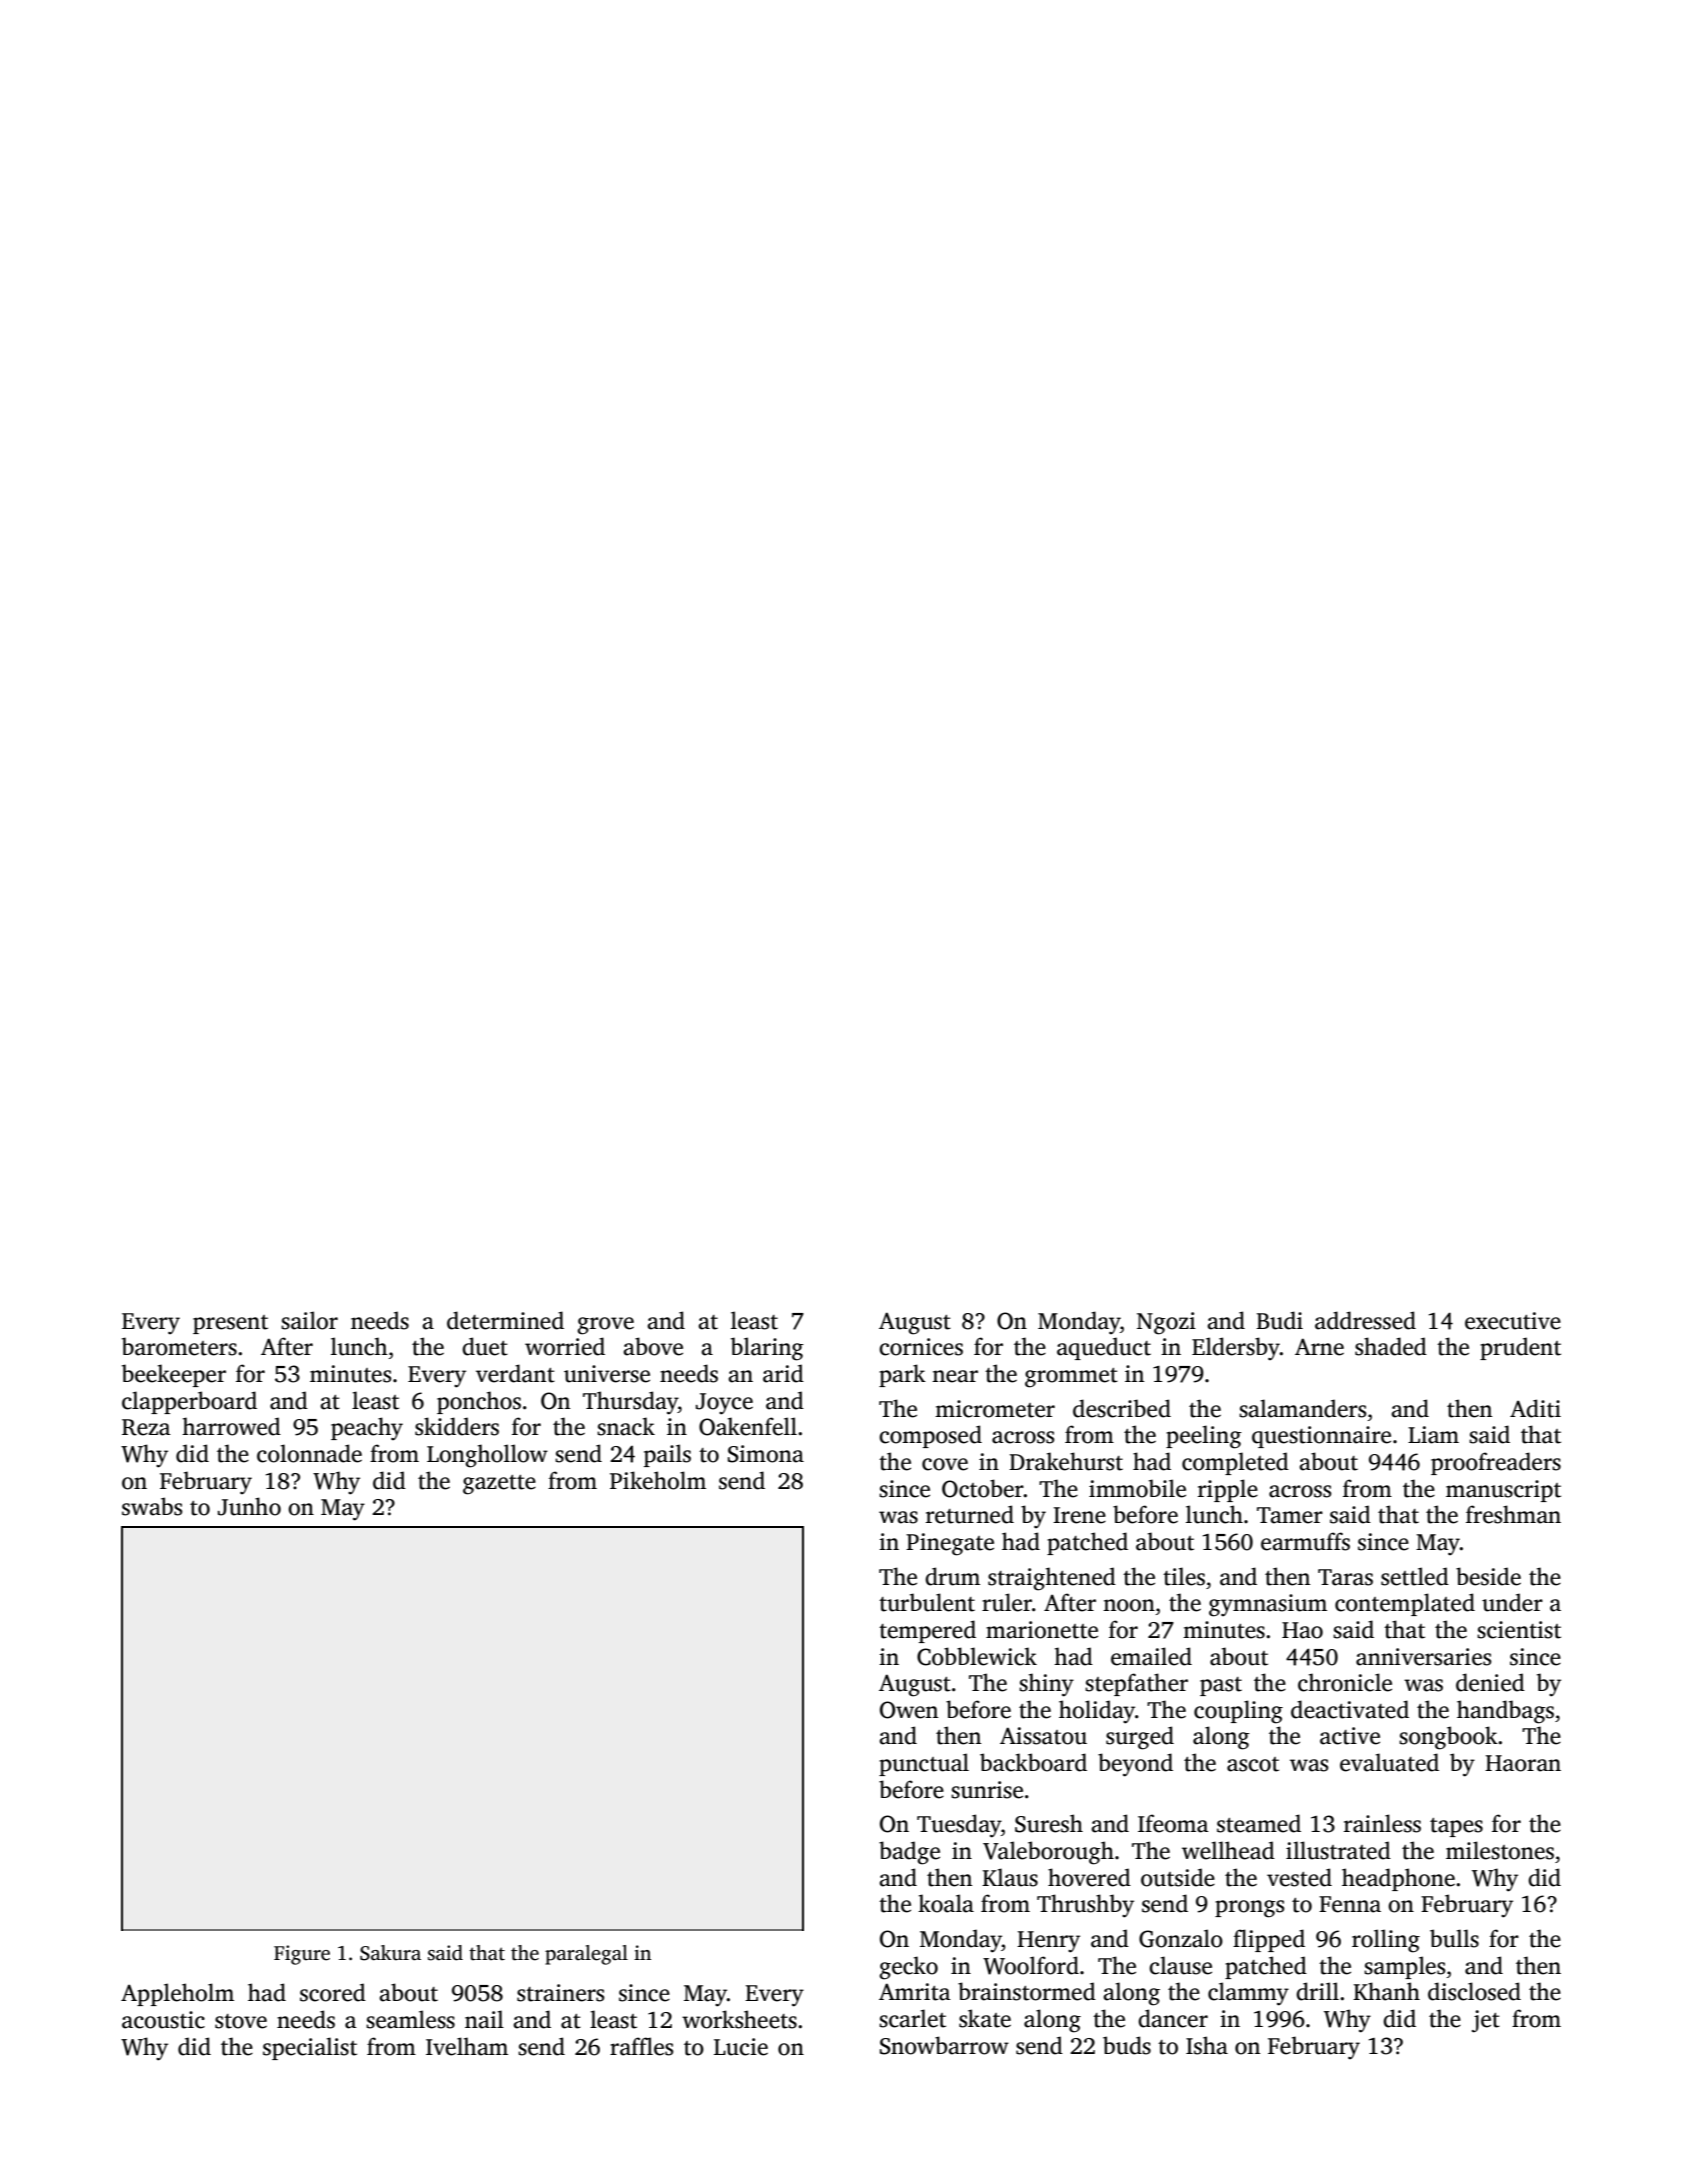 The image size is (1683, 2178). Describe the element at coordinates (605, 1326) in the screenshot. I see `grove` at that location.
